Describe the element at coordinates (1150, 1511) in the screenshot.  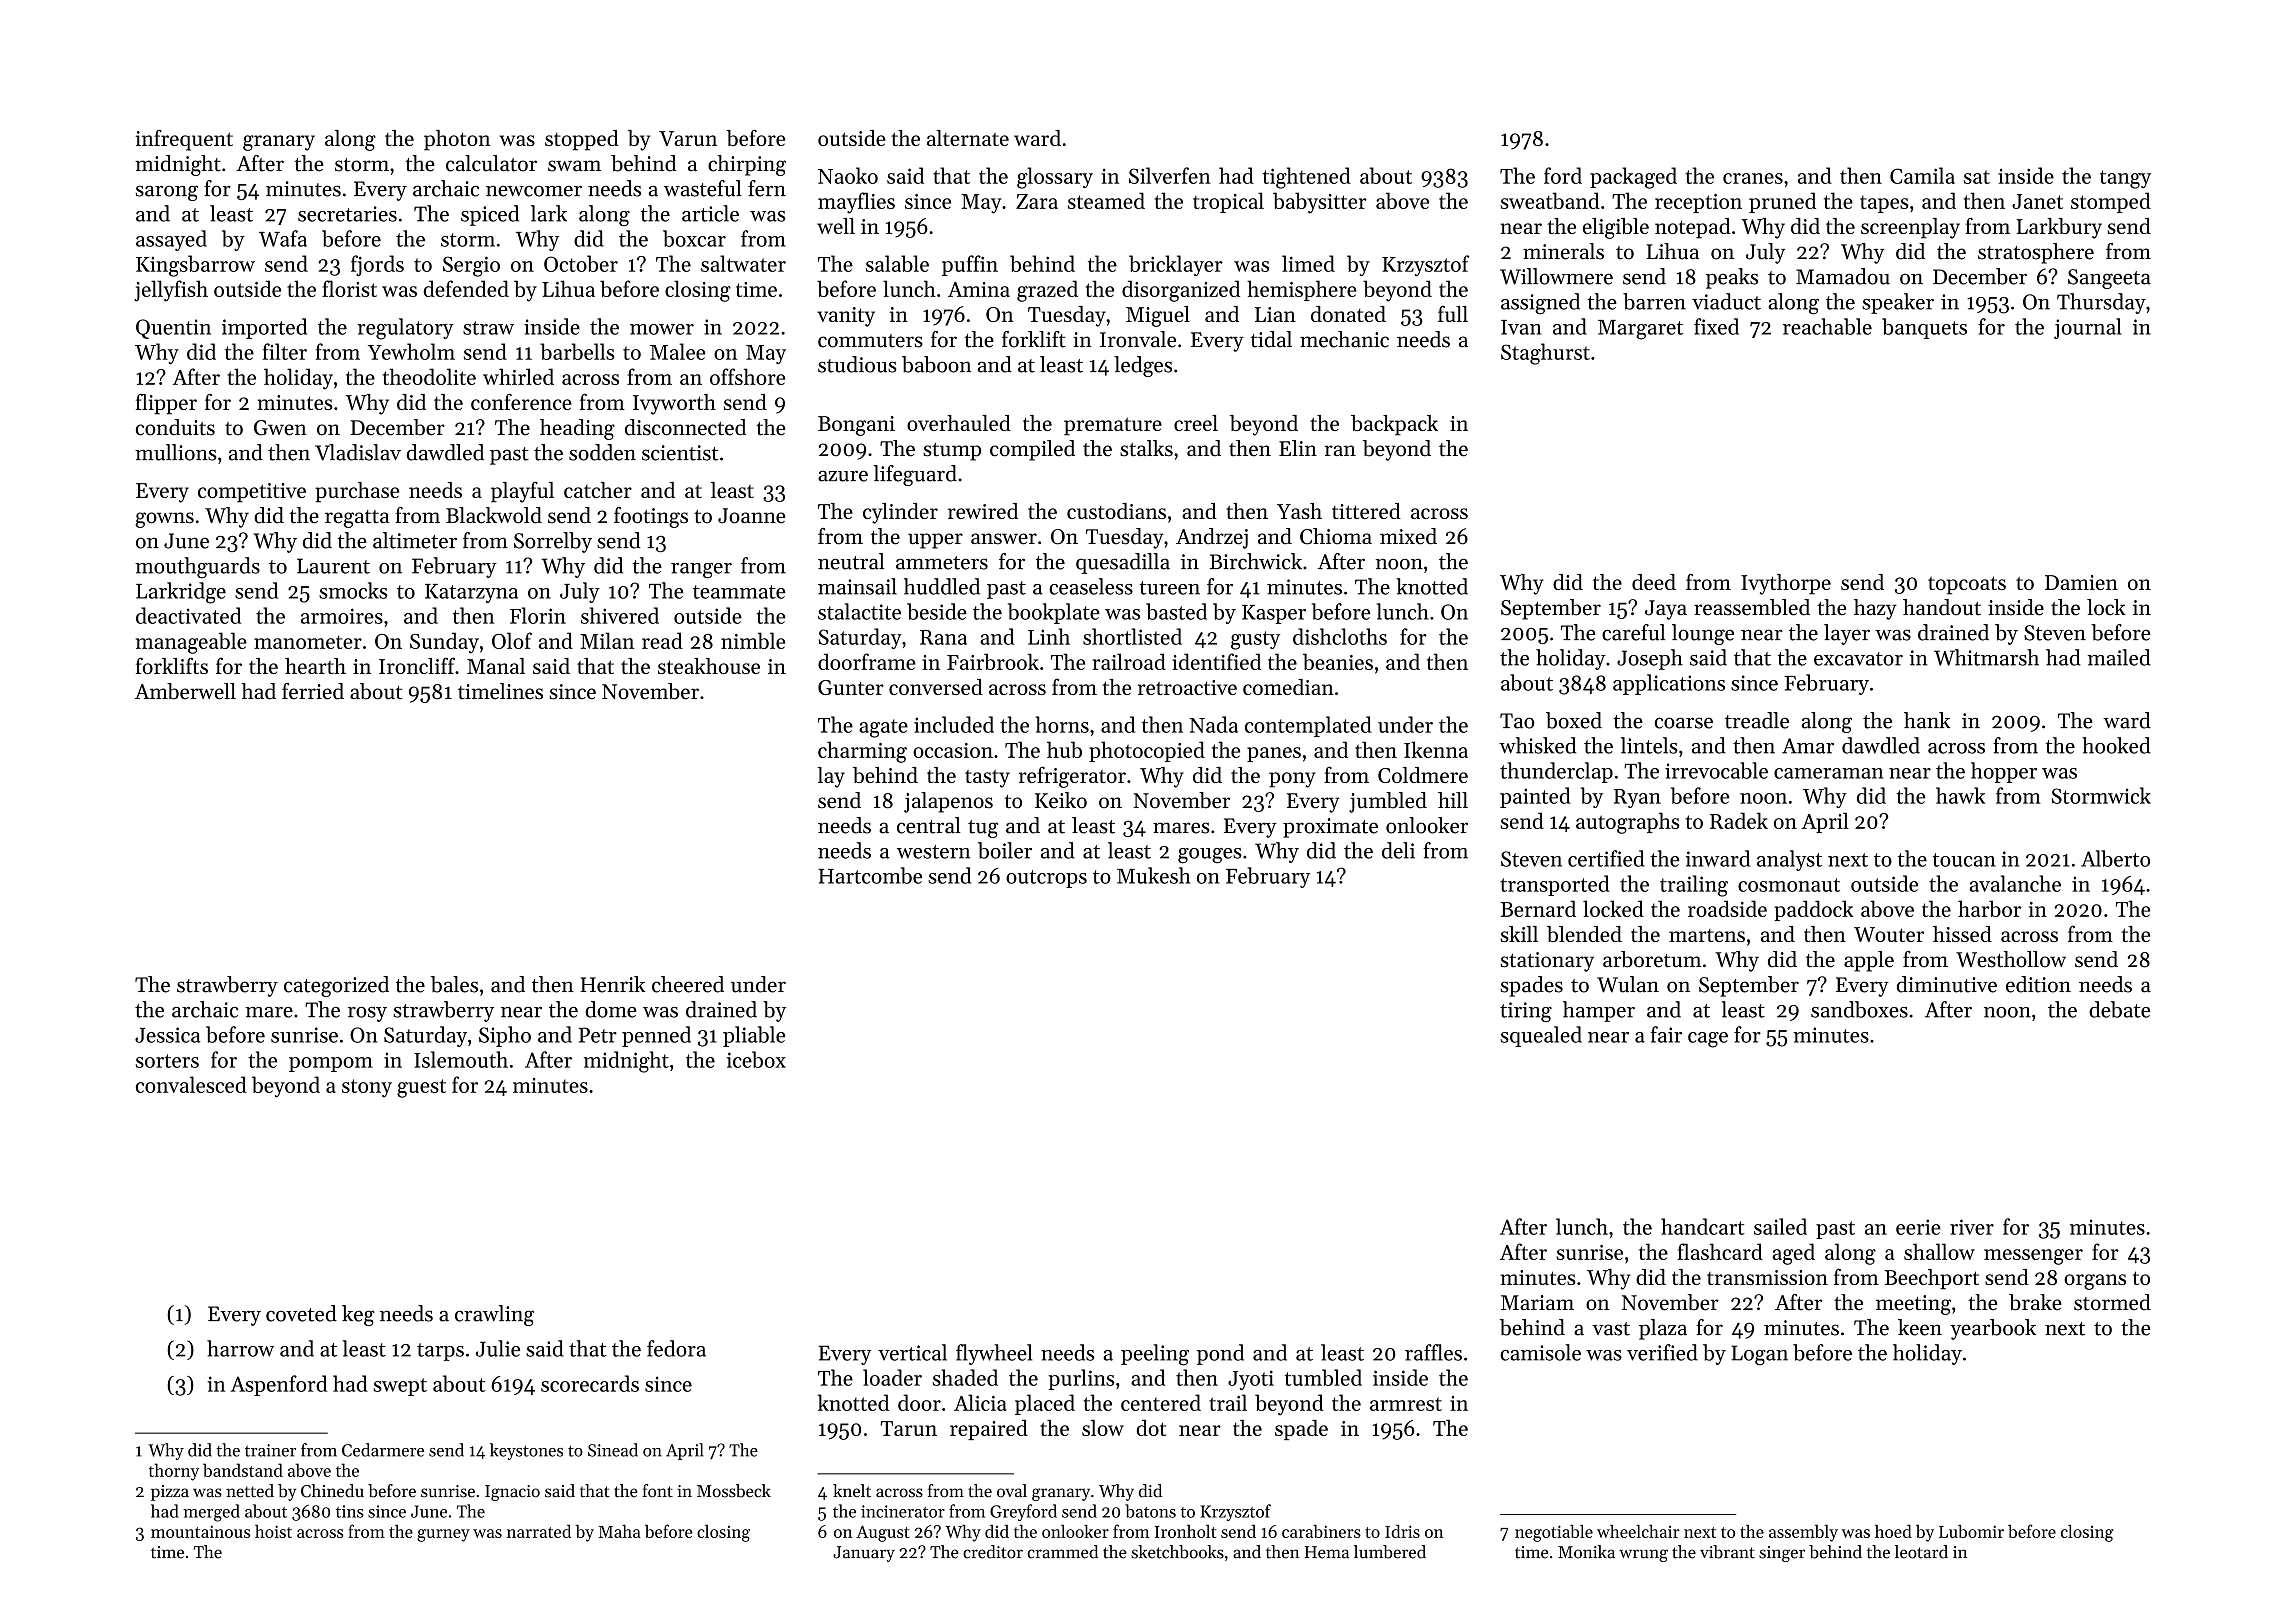
I see `batons` at that location.
